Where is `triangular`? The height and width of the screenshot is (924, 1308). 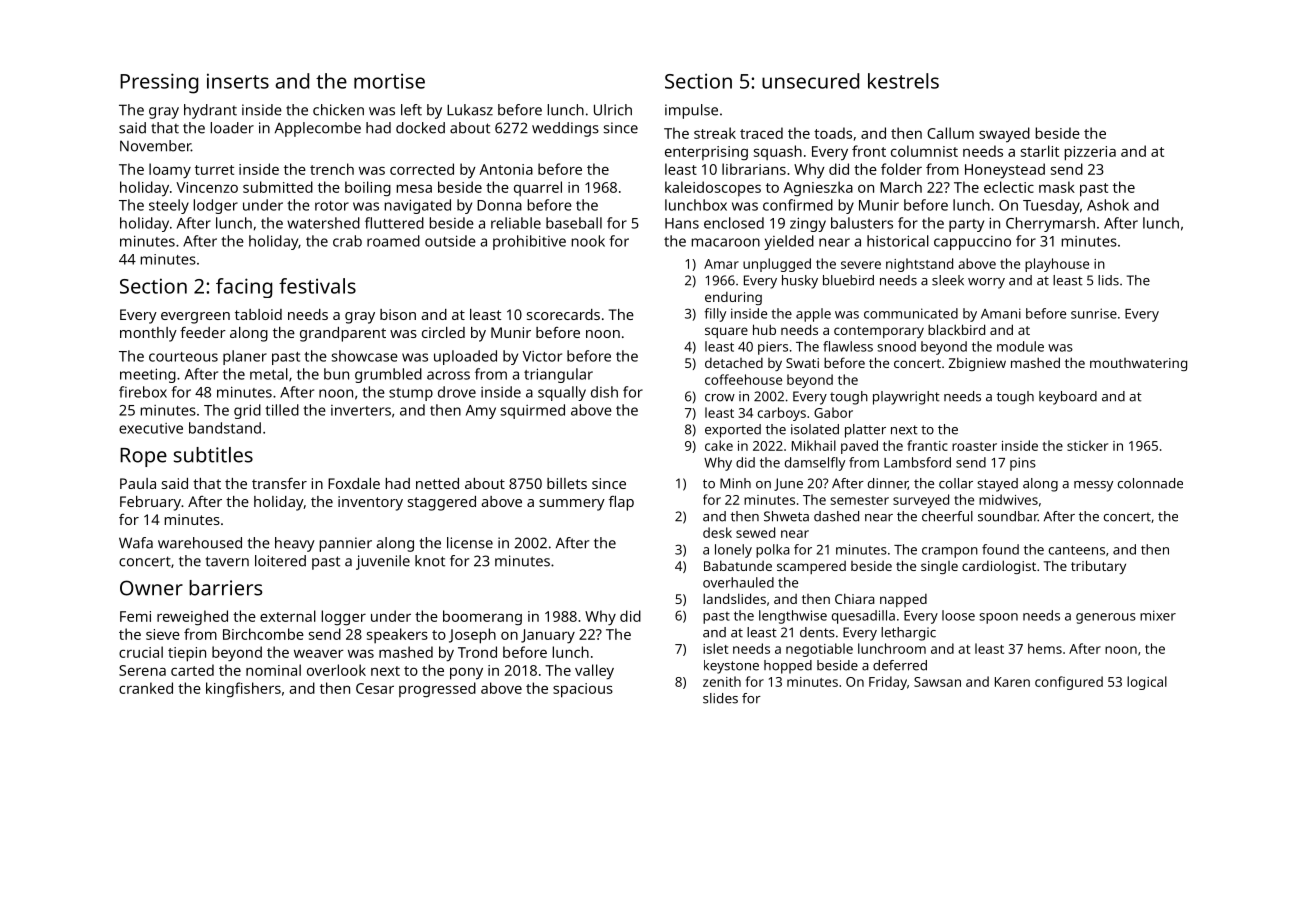
triangular is located at coordinates (558, 375).
